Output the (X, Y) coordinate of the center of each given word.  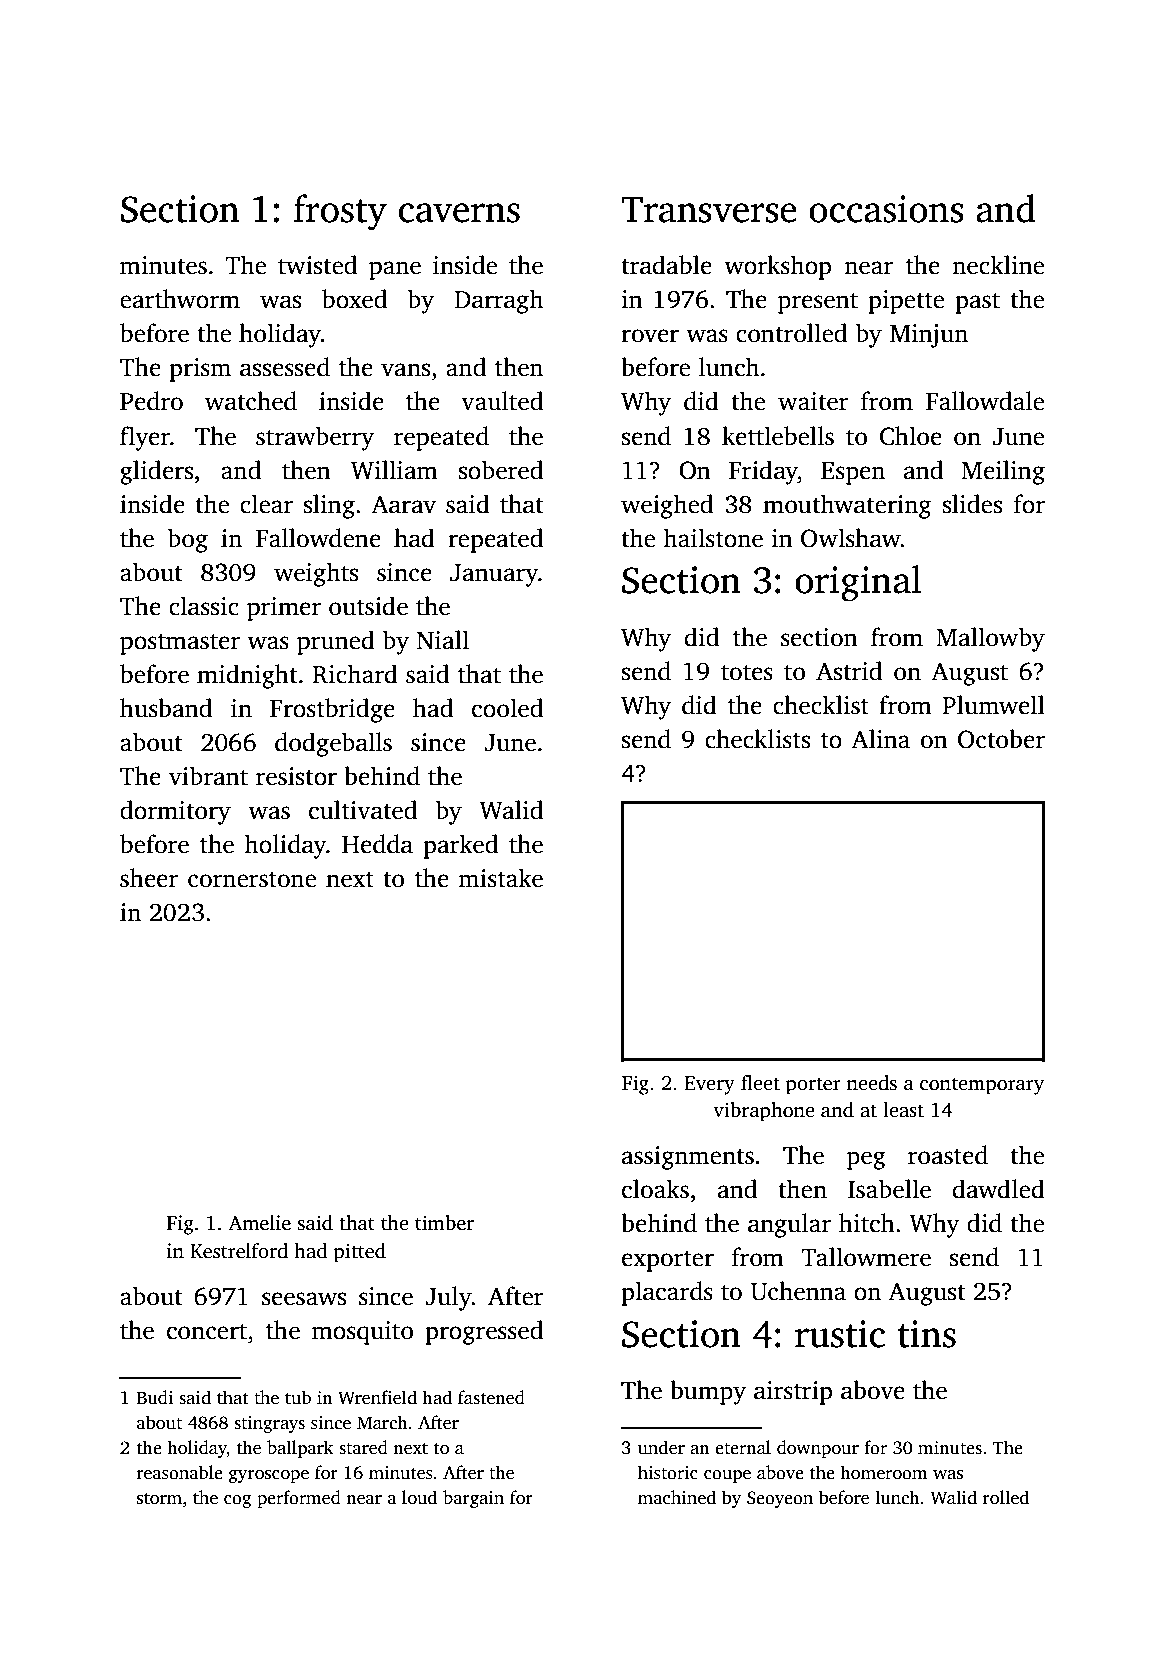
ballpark (300, 1449)
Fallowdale (985, 401)
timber (444, 1223)
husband (166, 708)
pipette (906, 302)
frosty (340, 212)
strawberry (315, 438)
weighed (667, 506)
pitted (360, 1253)
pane (395, 270)
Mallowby (990, 639)
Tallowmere (866, 1257)
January (494, 575)
